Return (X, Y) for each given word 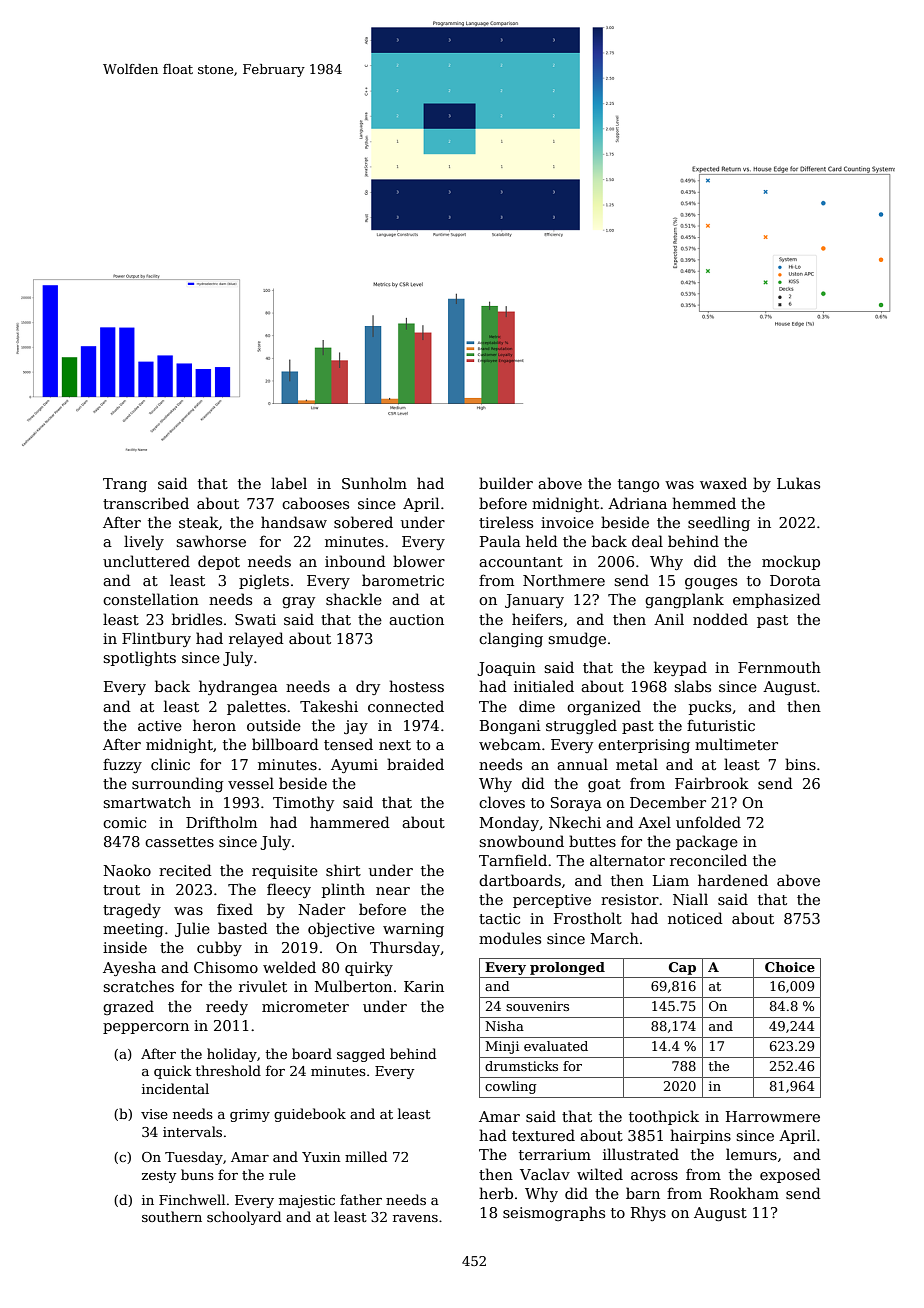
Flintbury (156, 639)
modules (510, 938)
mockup (791, 562)
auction (416, 619)
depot (219, 562)
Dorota (795, 580)
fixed (235, 909)
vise (154, 1114)
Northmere (564, 580)
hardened (733, 880)
